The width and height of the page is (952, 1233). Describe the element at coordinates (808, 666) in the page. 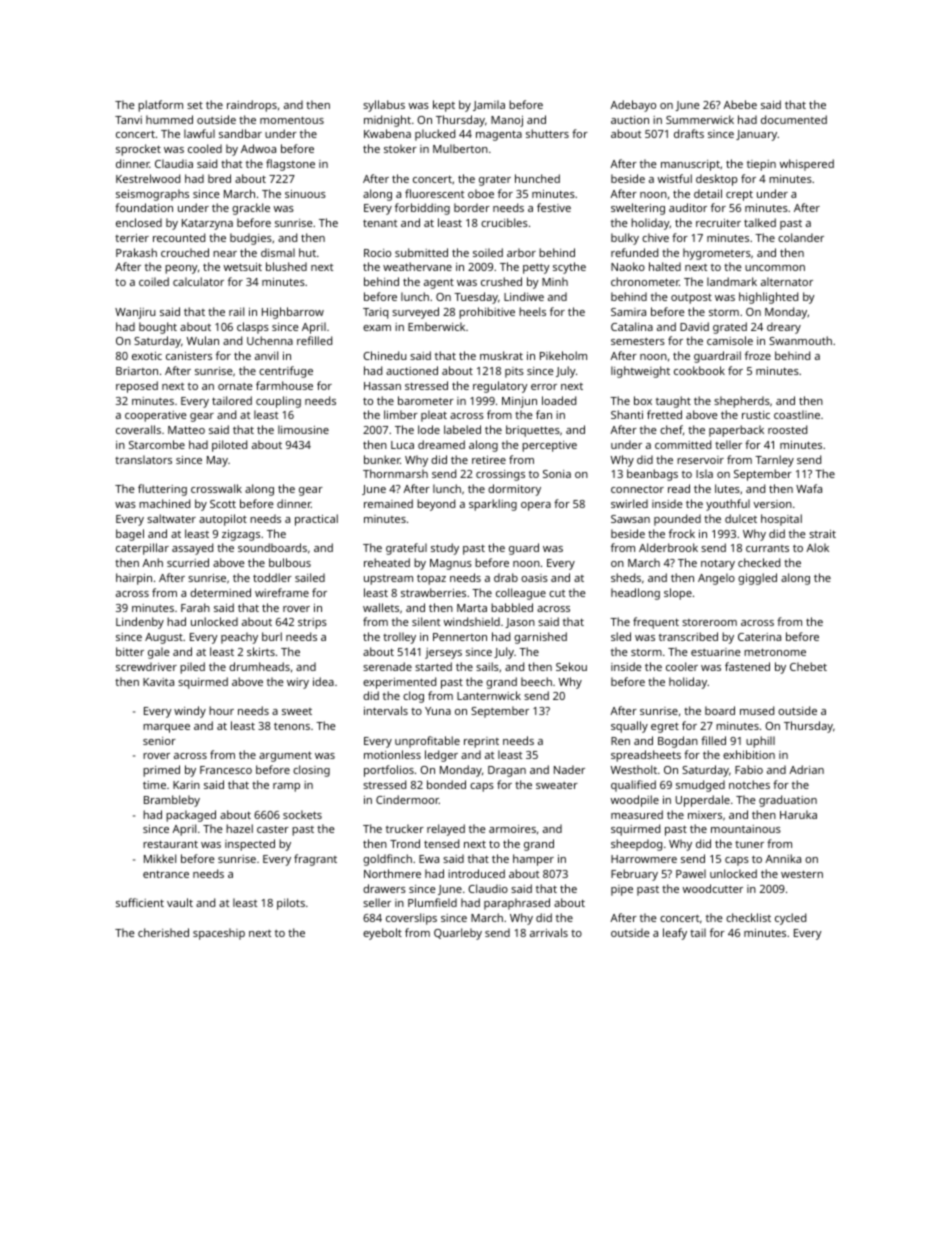

I see `Chebet` at that location.
